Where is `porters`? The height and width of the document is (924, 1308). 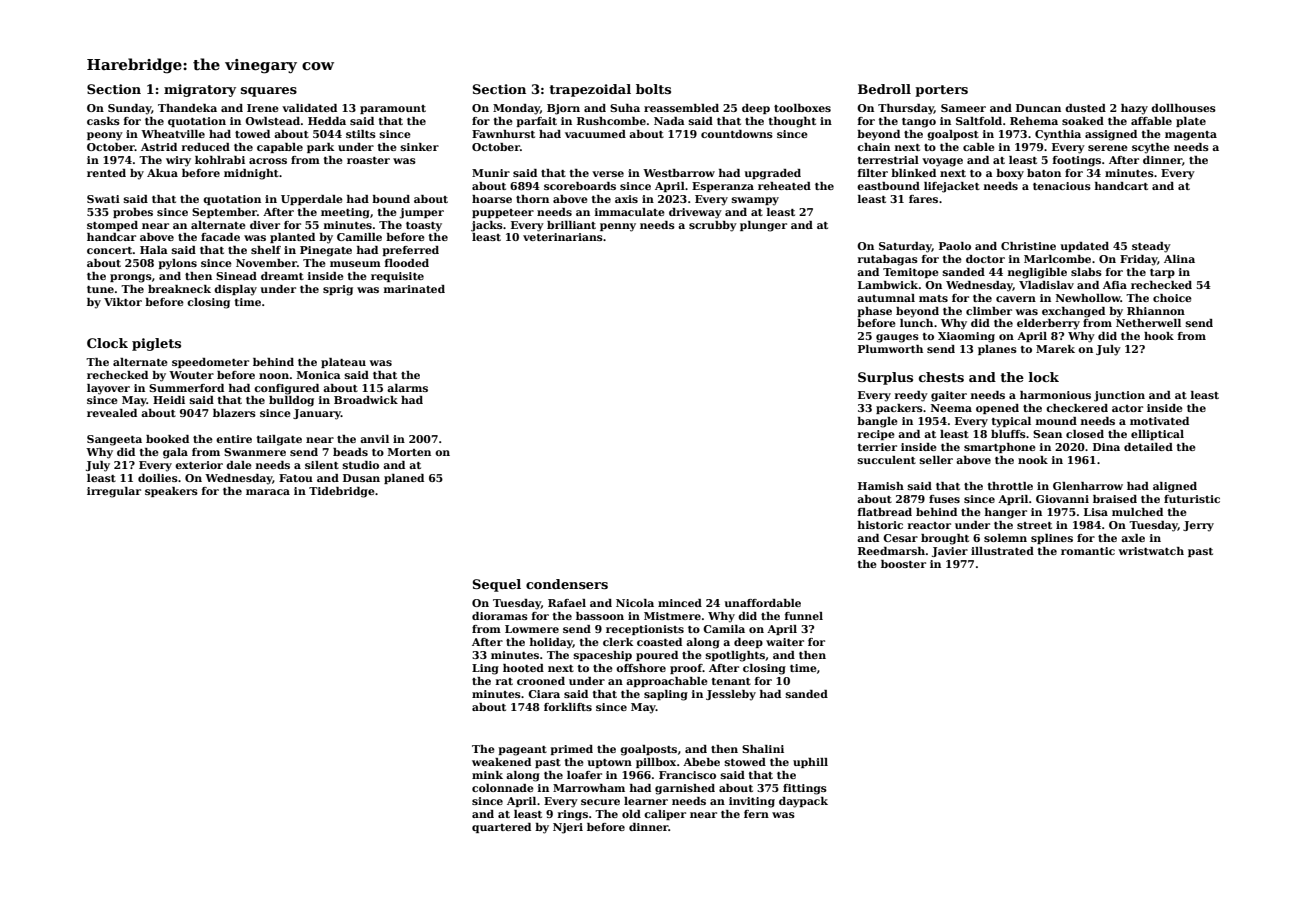 porters is located at coordinates (941, 91).
